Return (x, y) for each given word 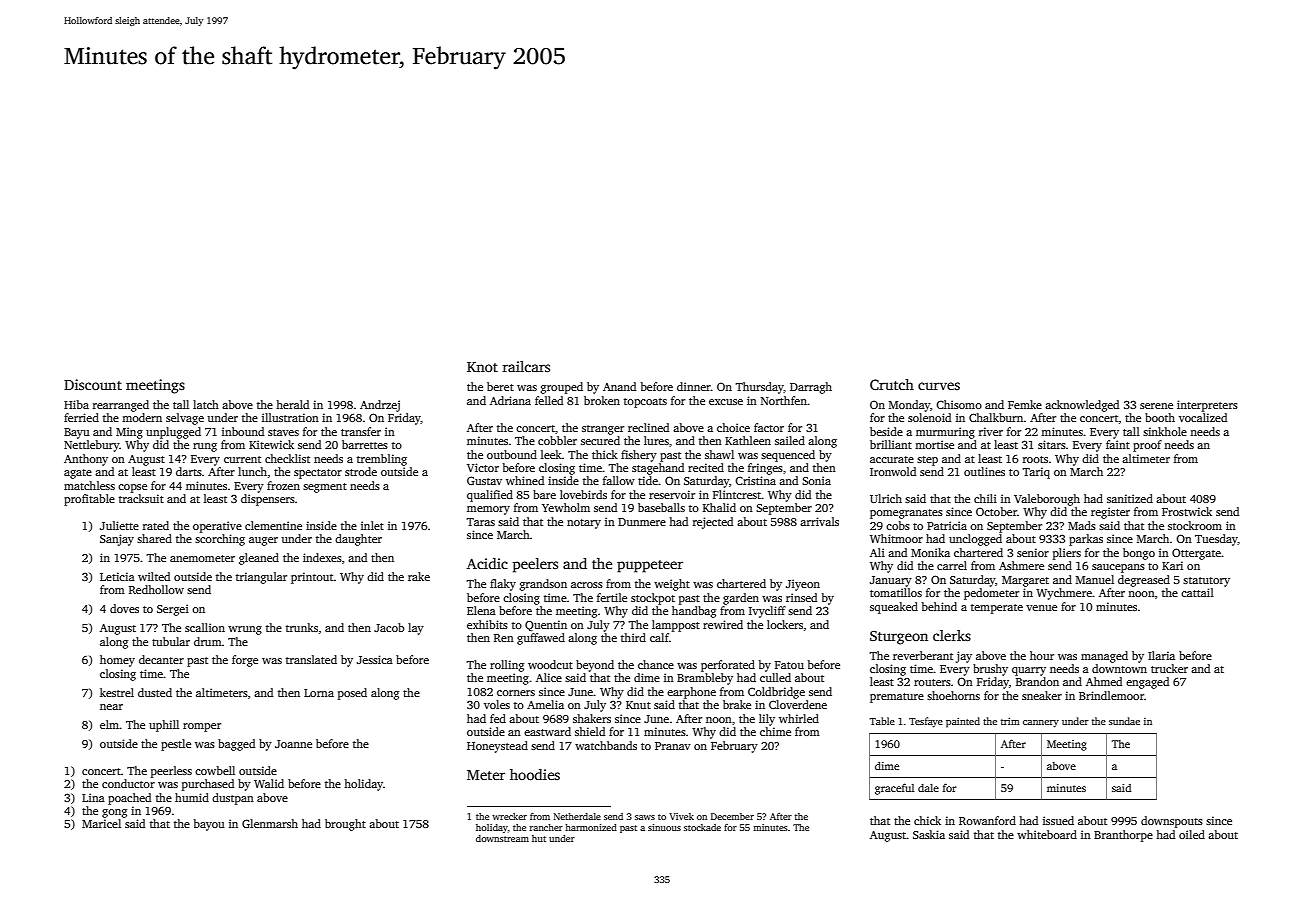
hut (539, 838)
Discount (93, 384)
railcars (526, 366)
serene (1156, 406)
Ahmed (1104, 681)
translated (311, 659)
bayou (209, 825)
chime (775, 731)
